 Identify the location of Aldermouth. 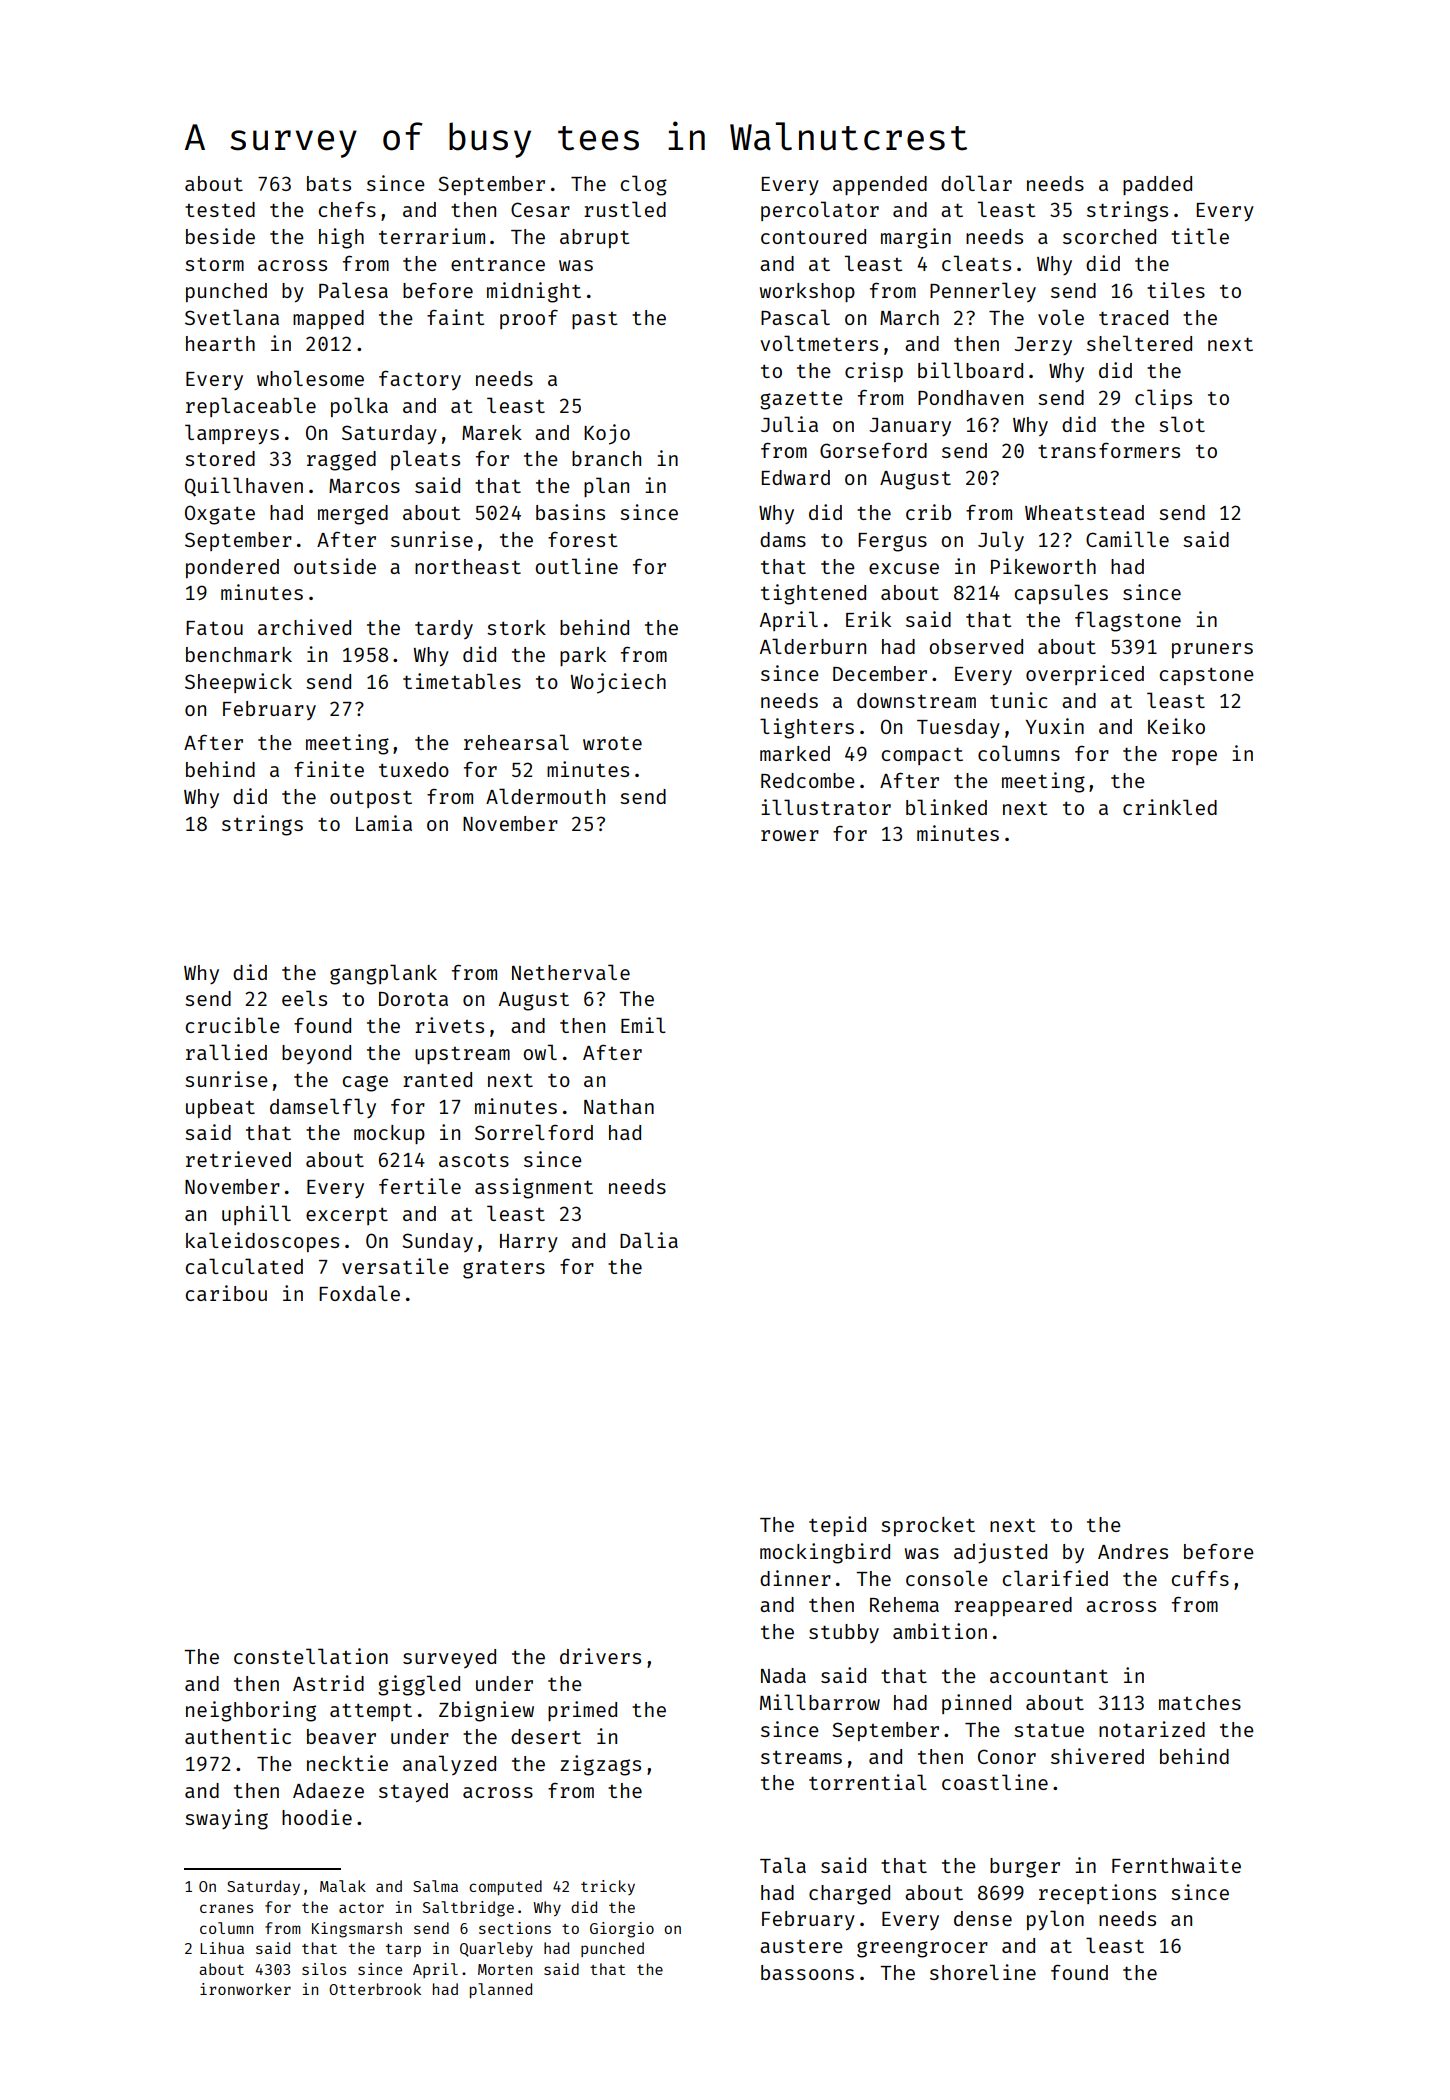
(545, 796).
